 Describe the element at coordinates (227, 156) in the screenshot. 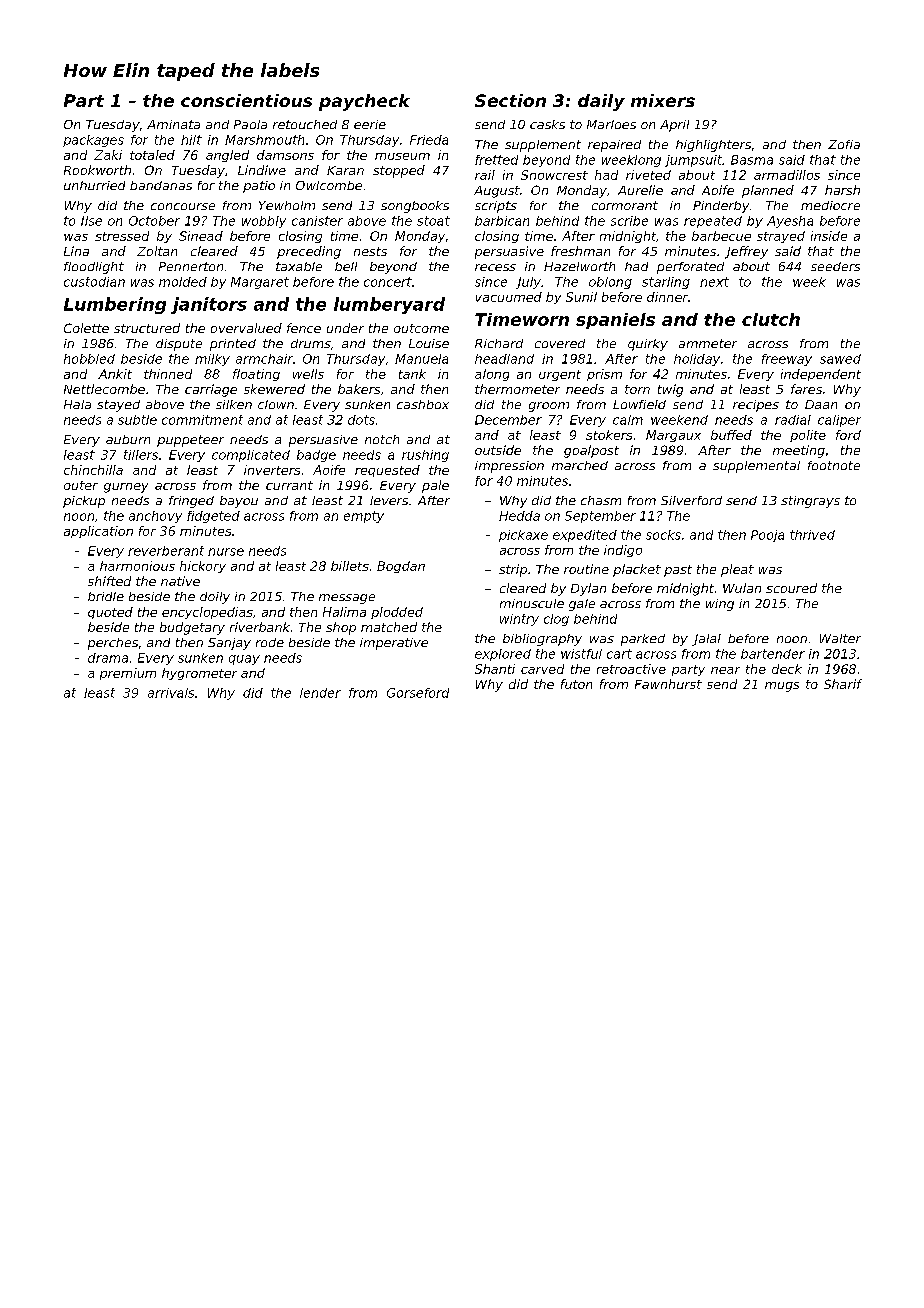

I see `angled` at that location.
